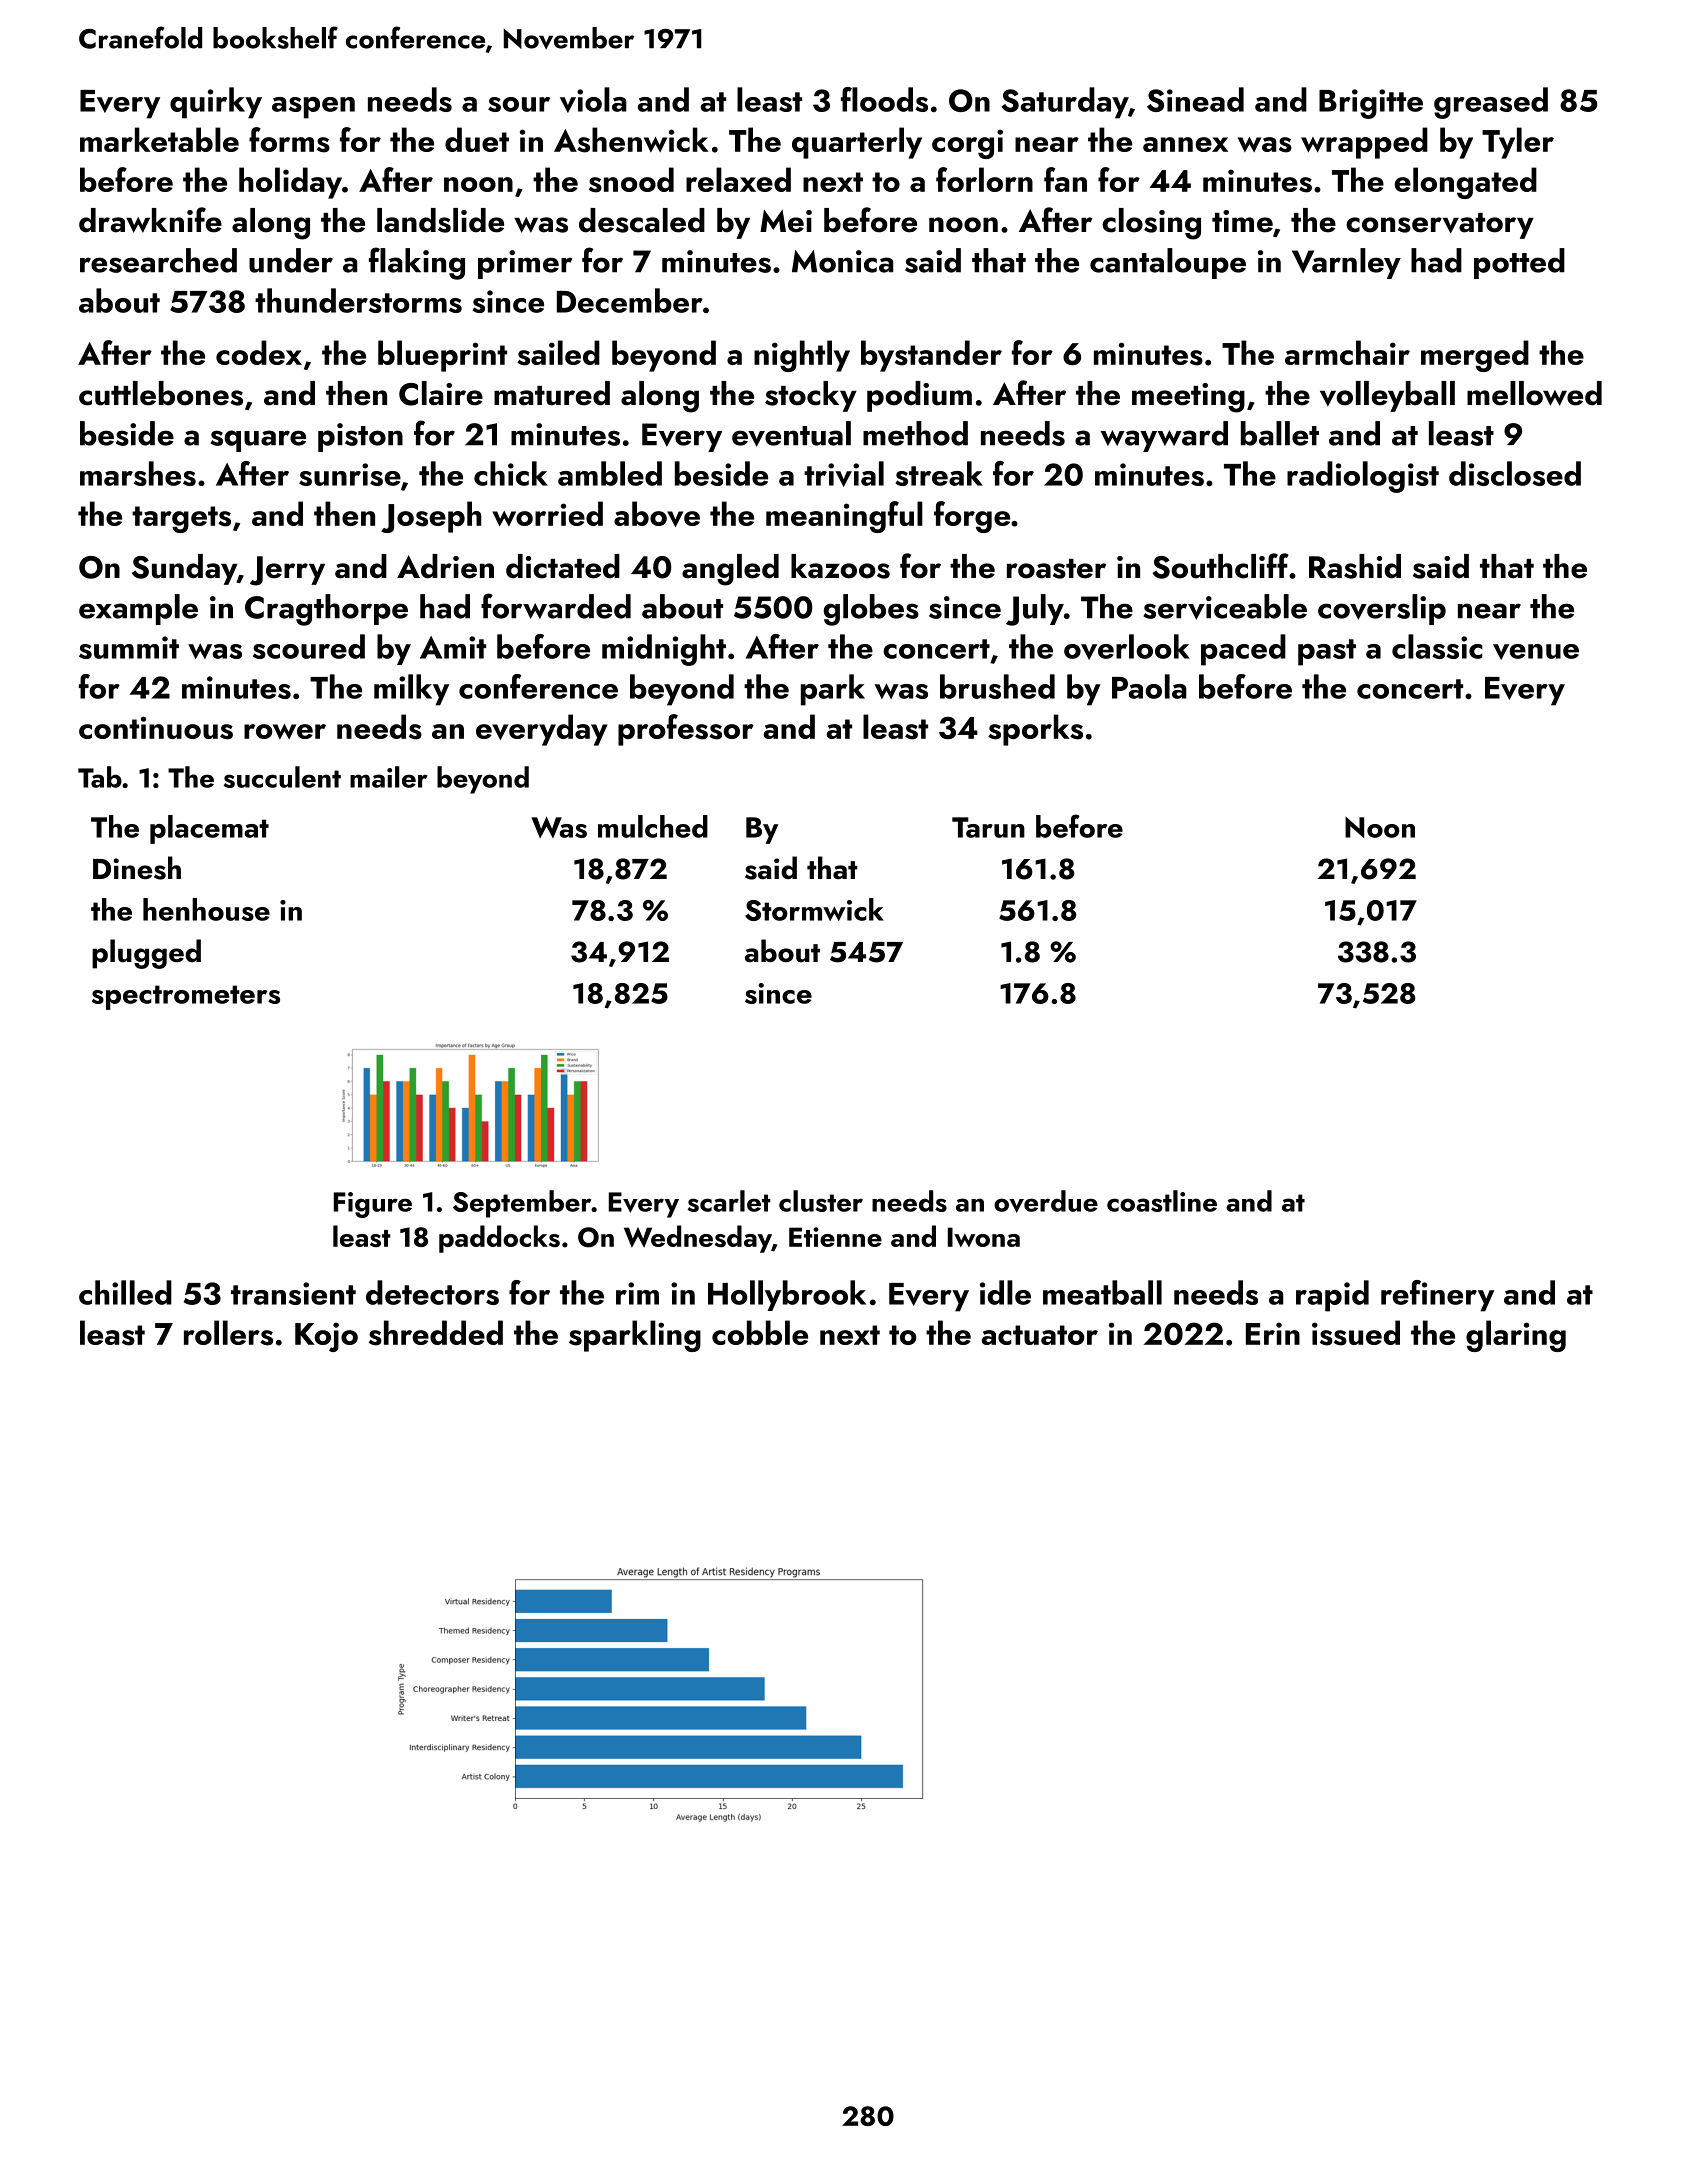 The width and height of the image is (1683, 2178). I want to click on holiday, so click(290, 183).
